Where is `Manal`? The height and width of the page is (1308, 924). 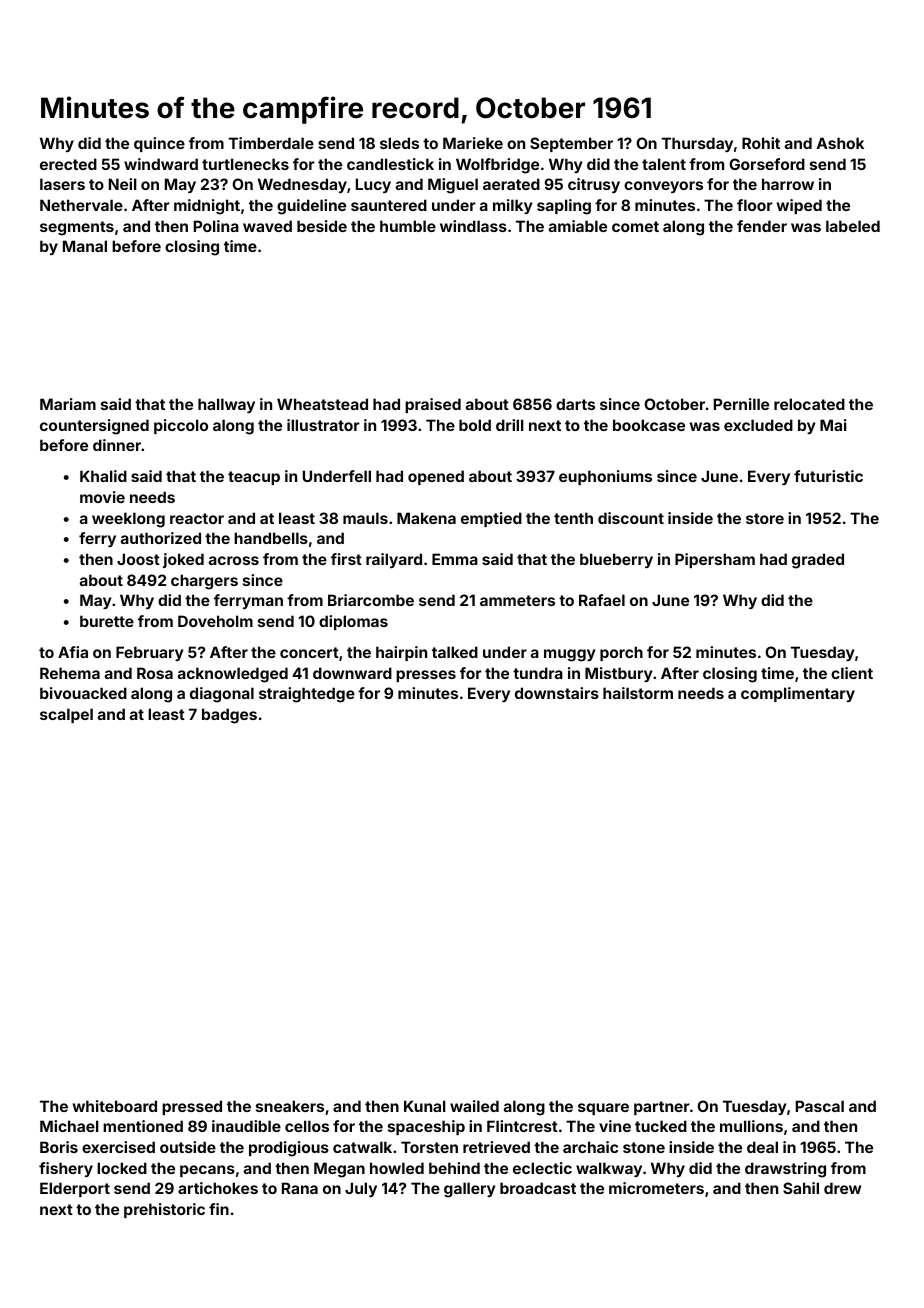
Manal is located at coordinates (85, 246).
